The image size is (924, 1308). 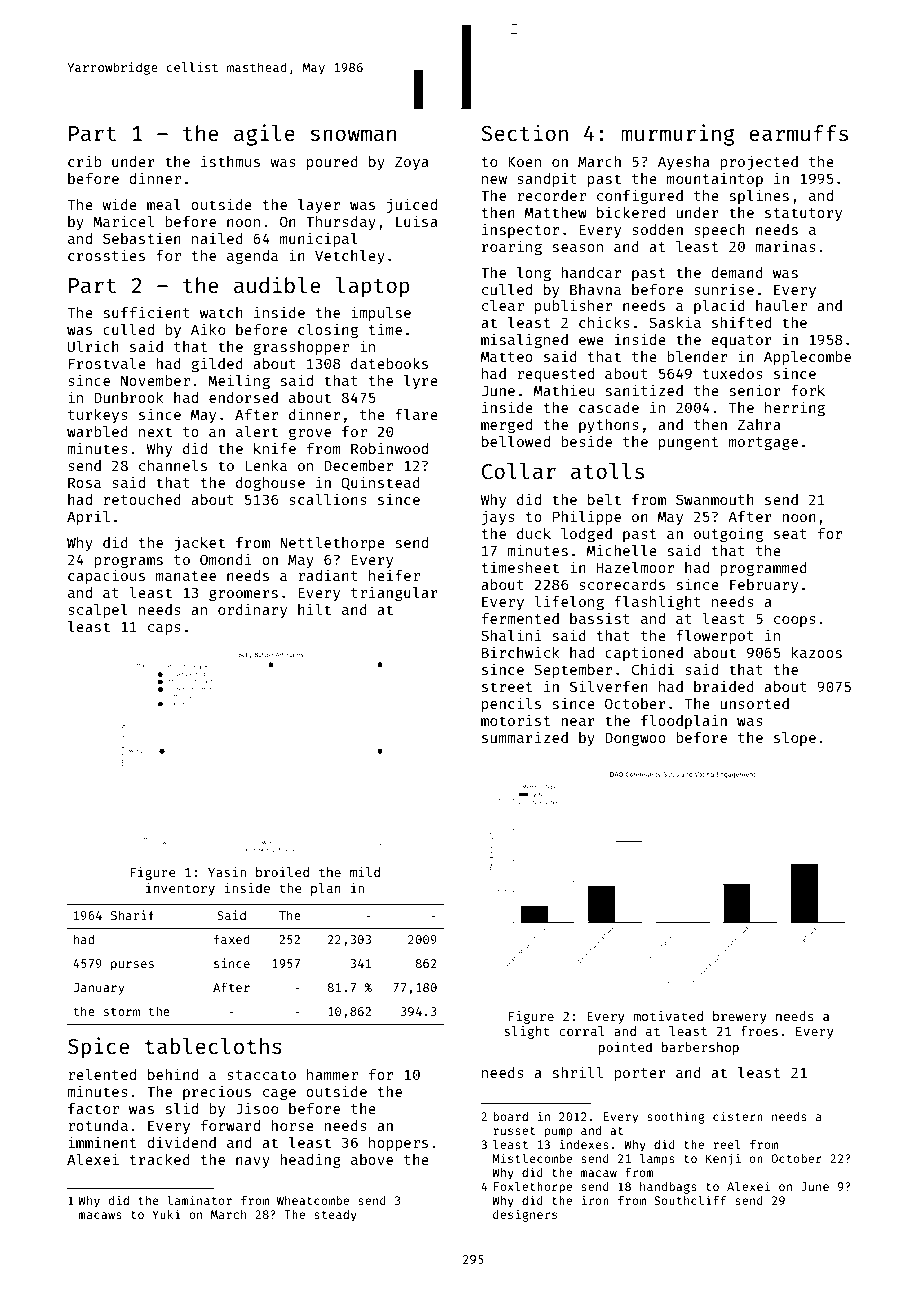 I want to click on impulse, so click(x=381, y=313).
